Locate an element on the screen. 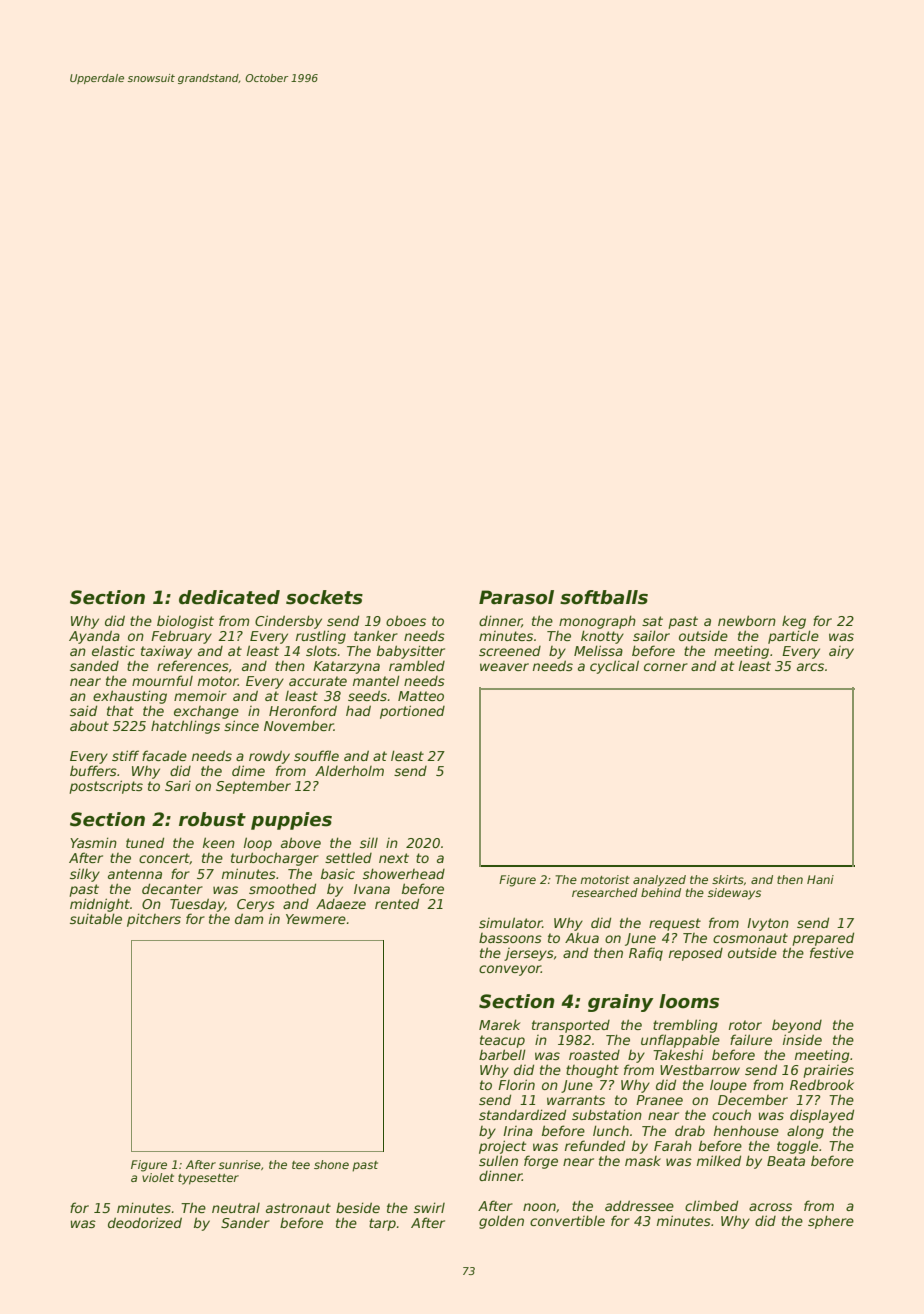 The image size is (924, 1314). references is located at coordinates (193, 665).
